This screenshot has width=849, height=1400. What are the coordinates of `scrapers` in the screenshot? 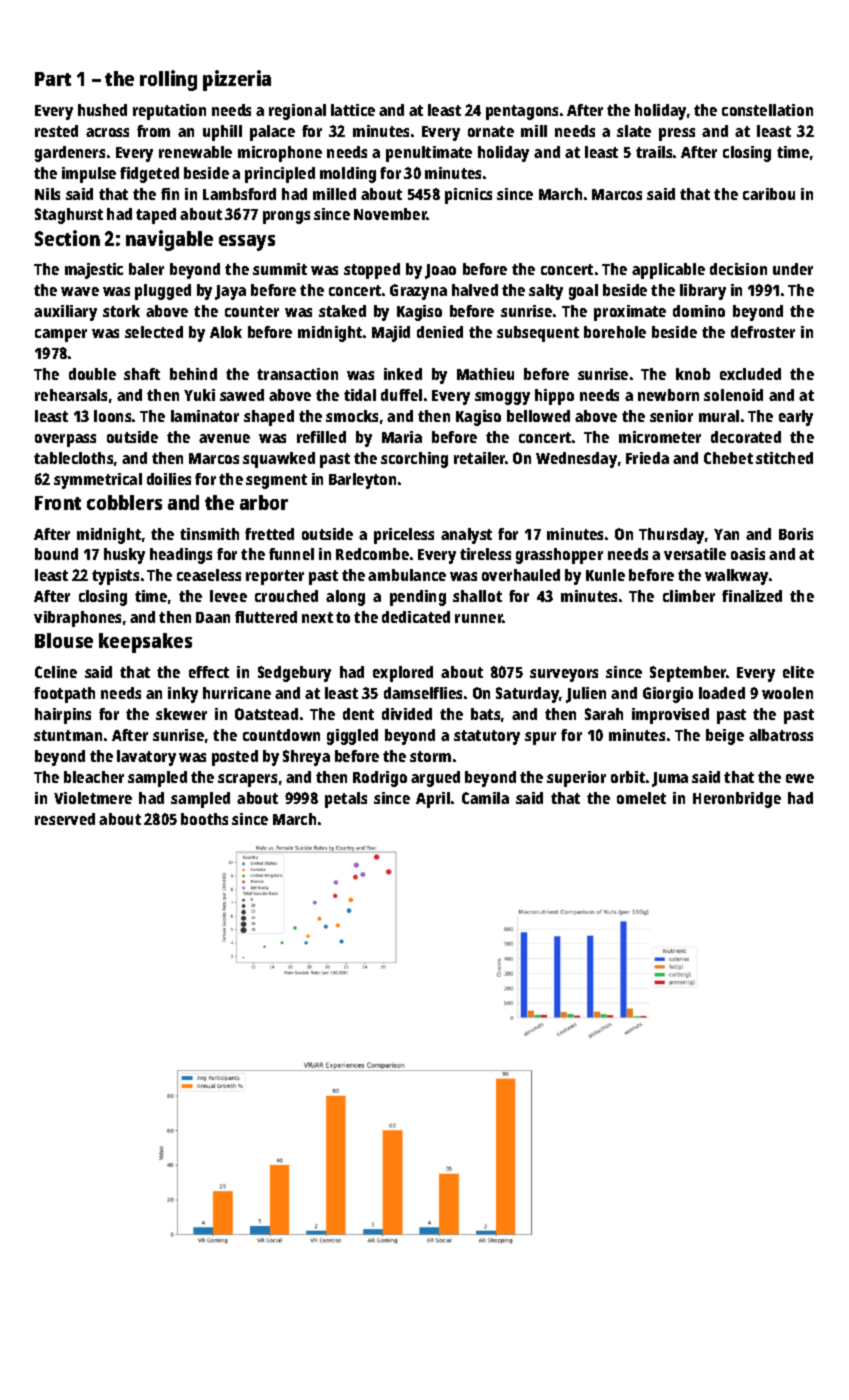 It's located at (247, 780).
